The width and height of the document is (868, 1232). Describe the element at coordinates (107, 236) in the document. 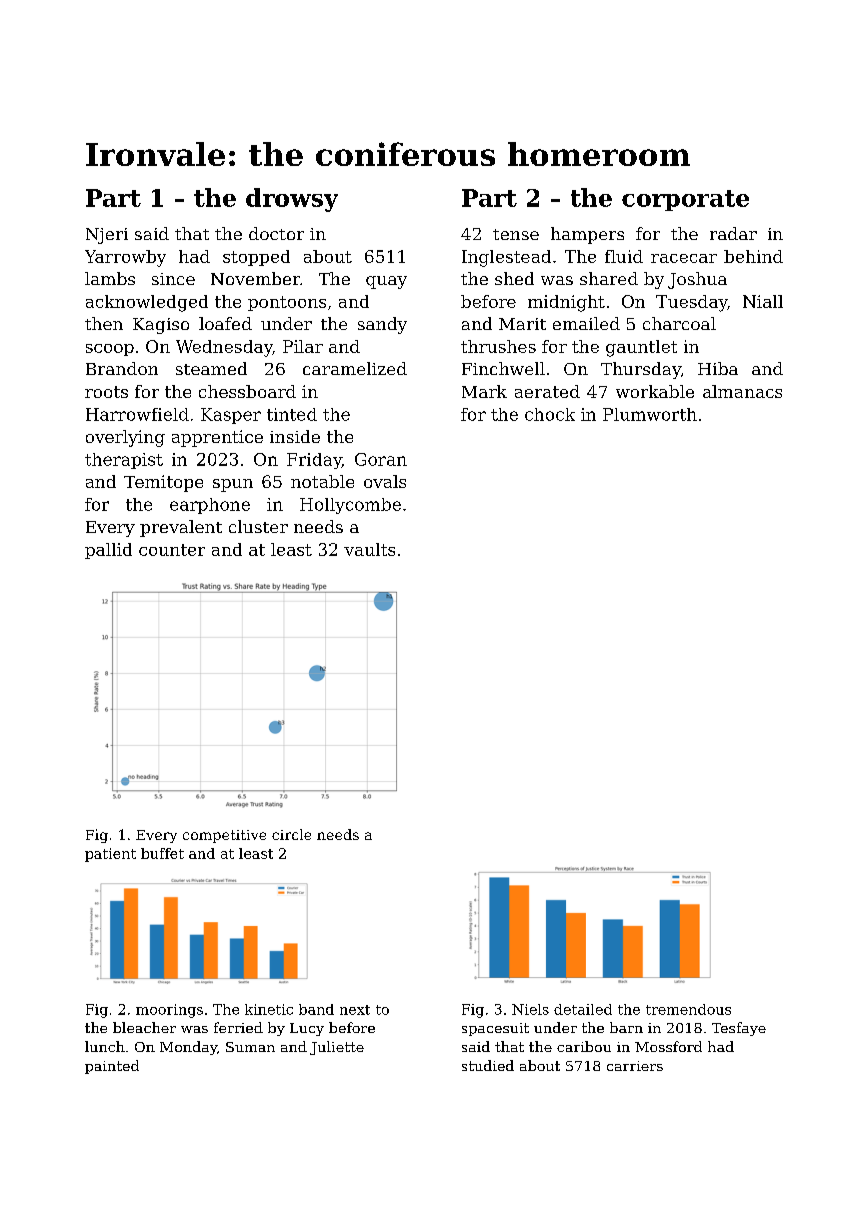

I see `Njeri` at that location.
